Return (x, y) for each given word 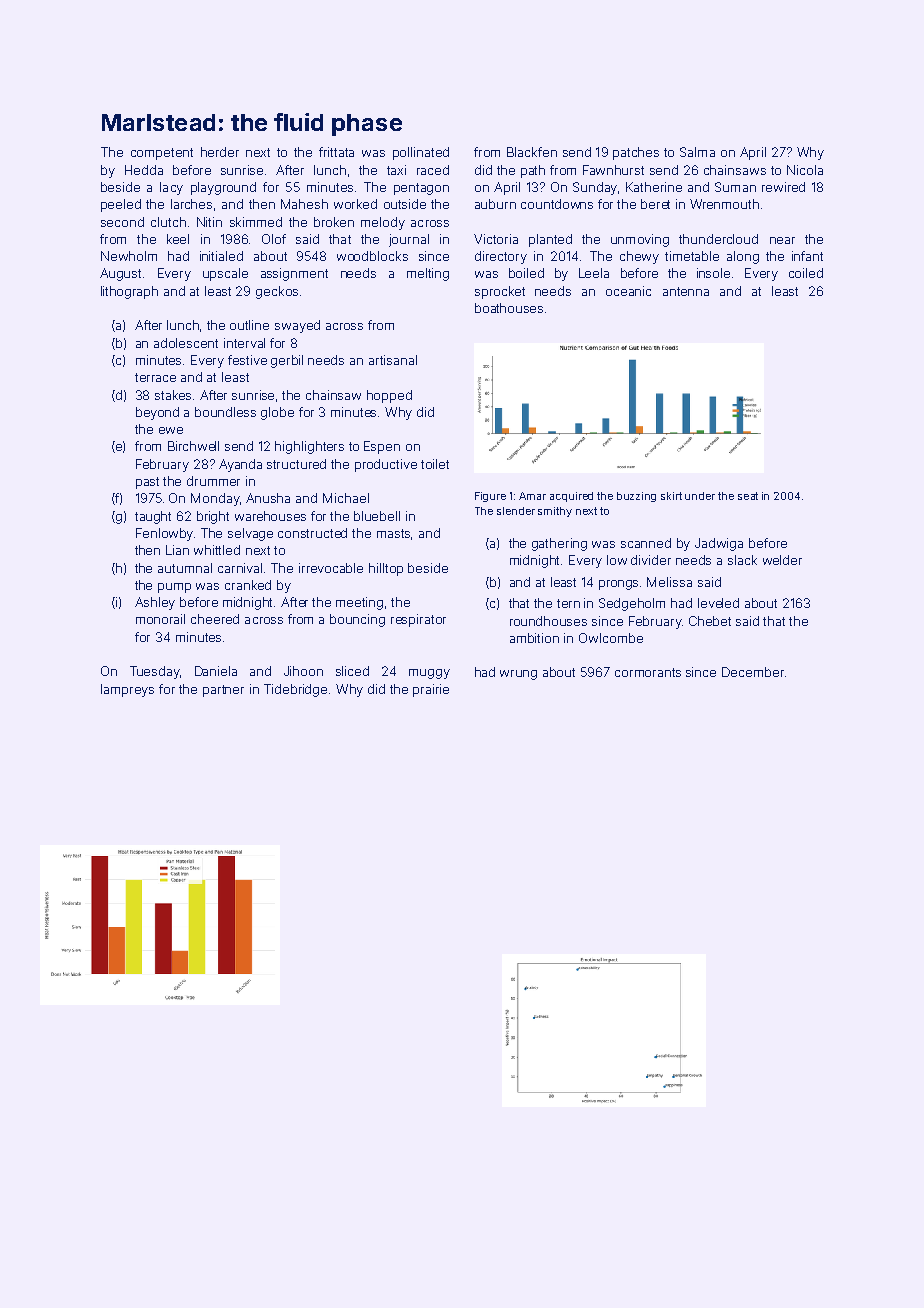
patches (636, 153)
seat (748, 496)
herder (220, 152)
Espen (382, 447)
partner (223, 691)
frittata (336, 152)
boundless (225, 412)
